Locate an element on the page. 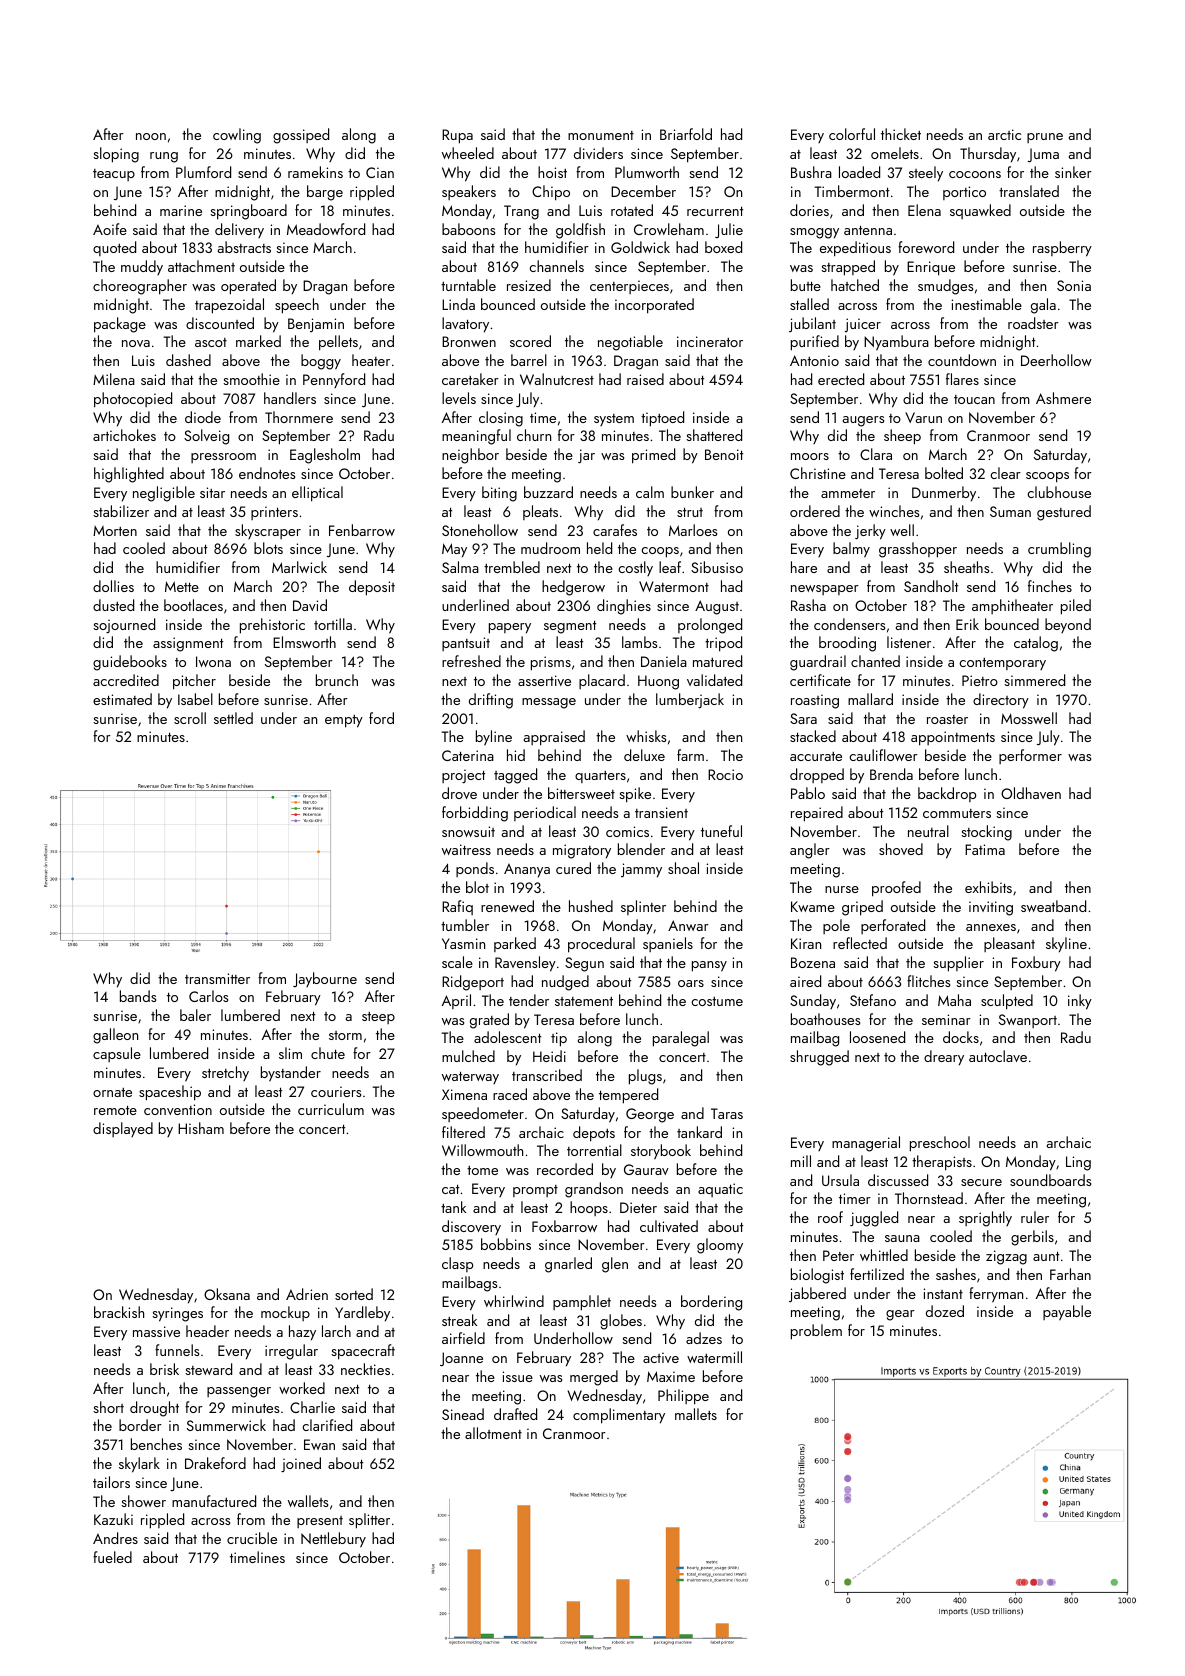  displayed is located at coordinates (123, 1129).
